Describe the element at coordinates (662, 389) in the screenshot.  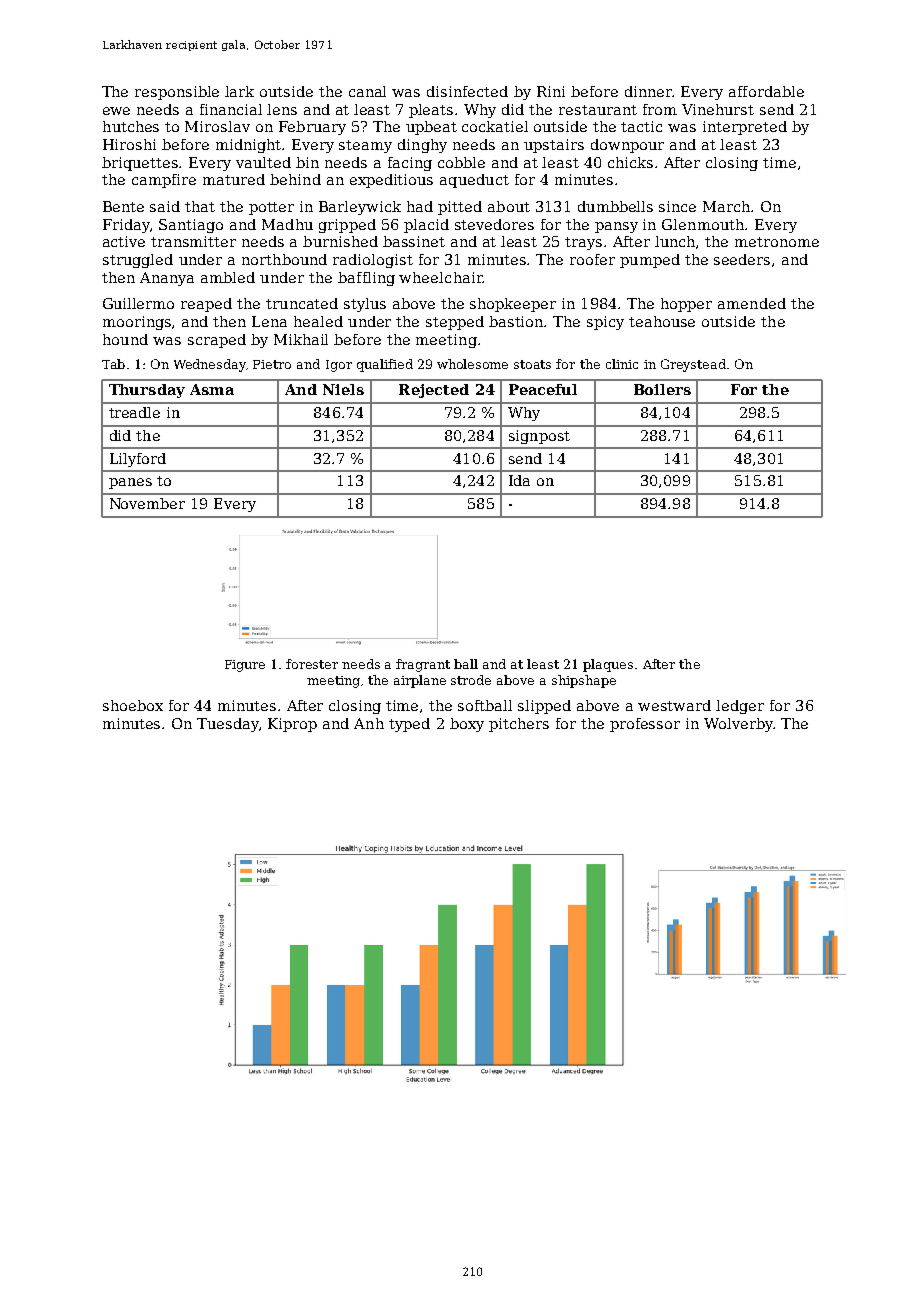
I see `Boilers` at that location.
